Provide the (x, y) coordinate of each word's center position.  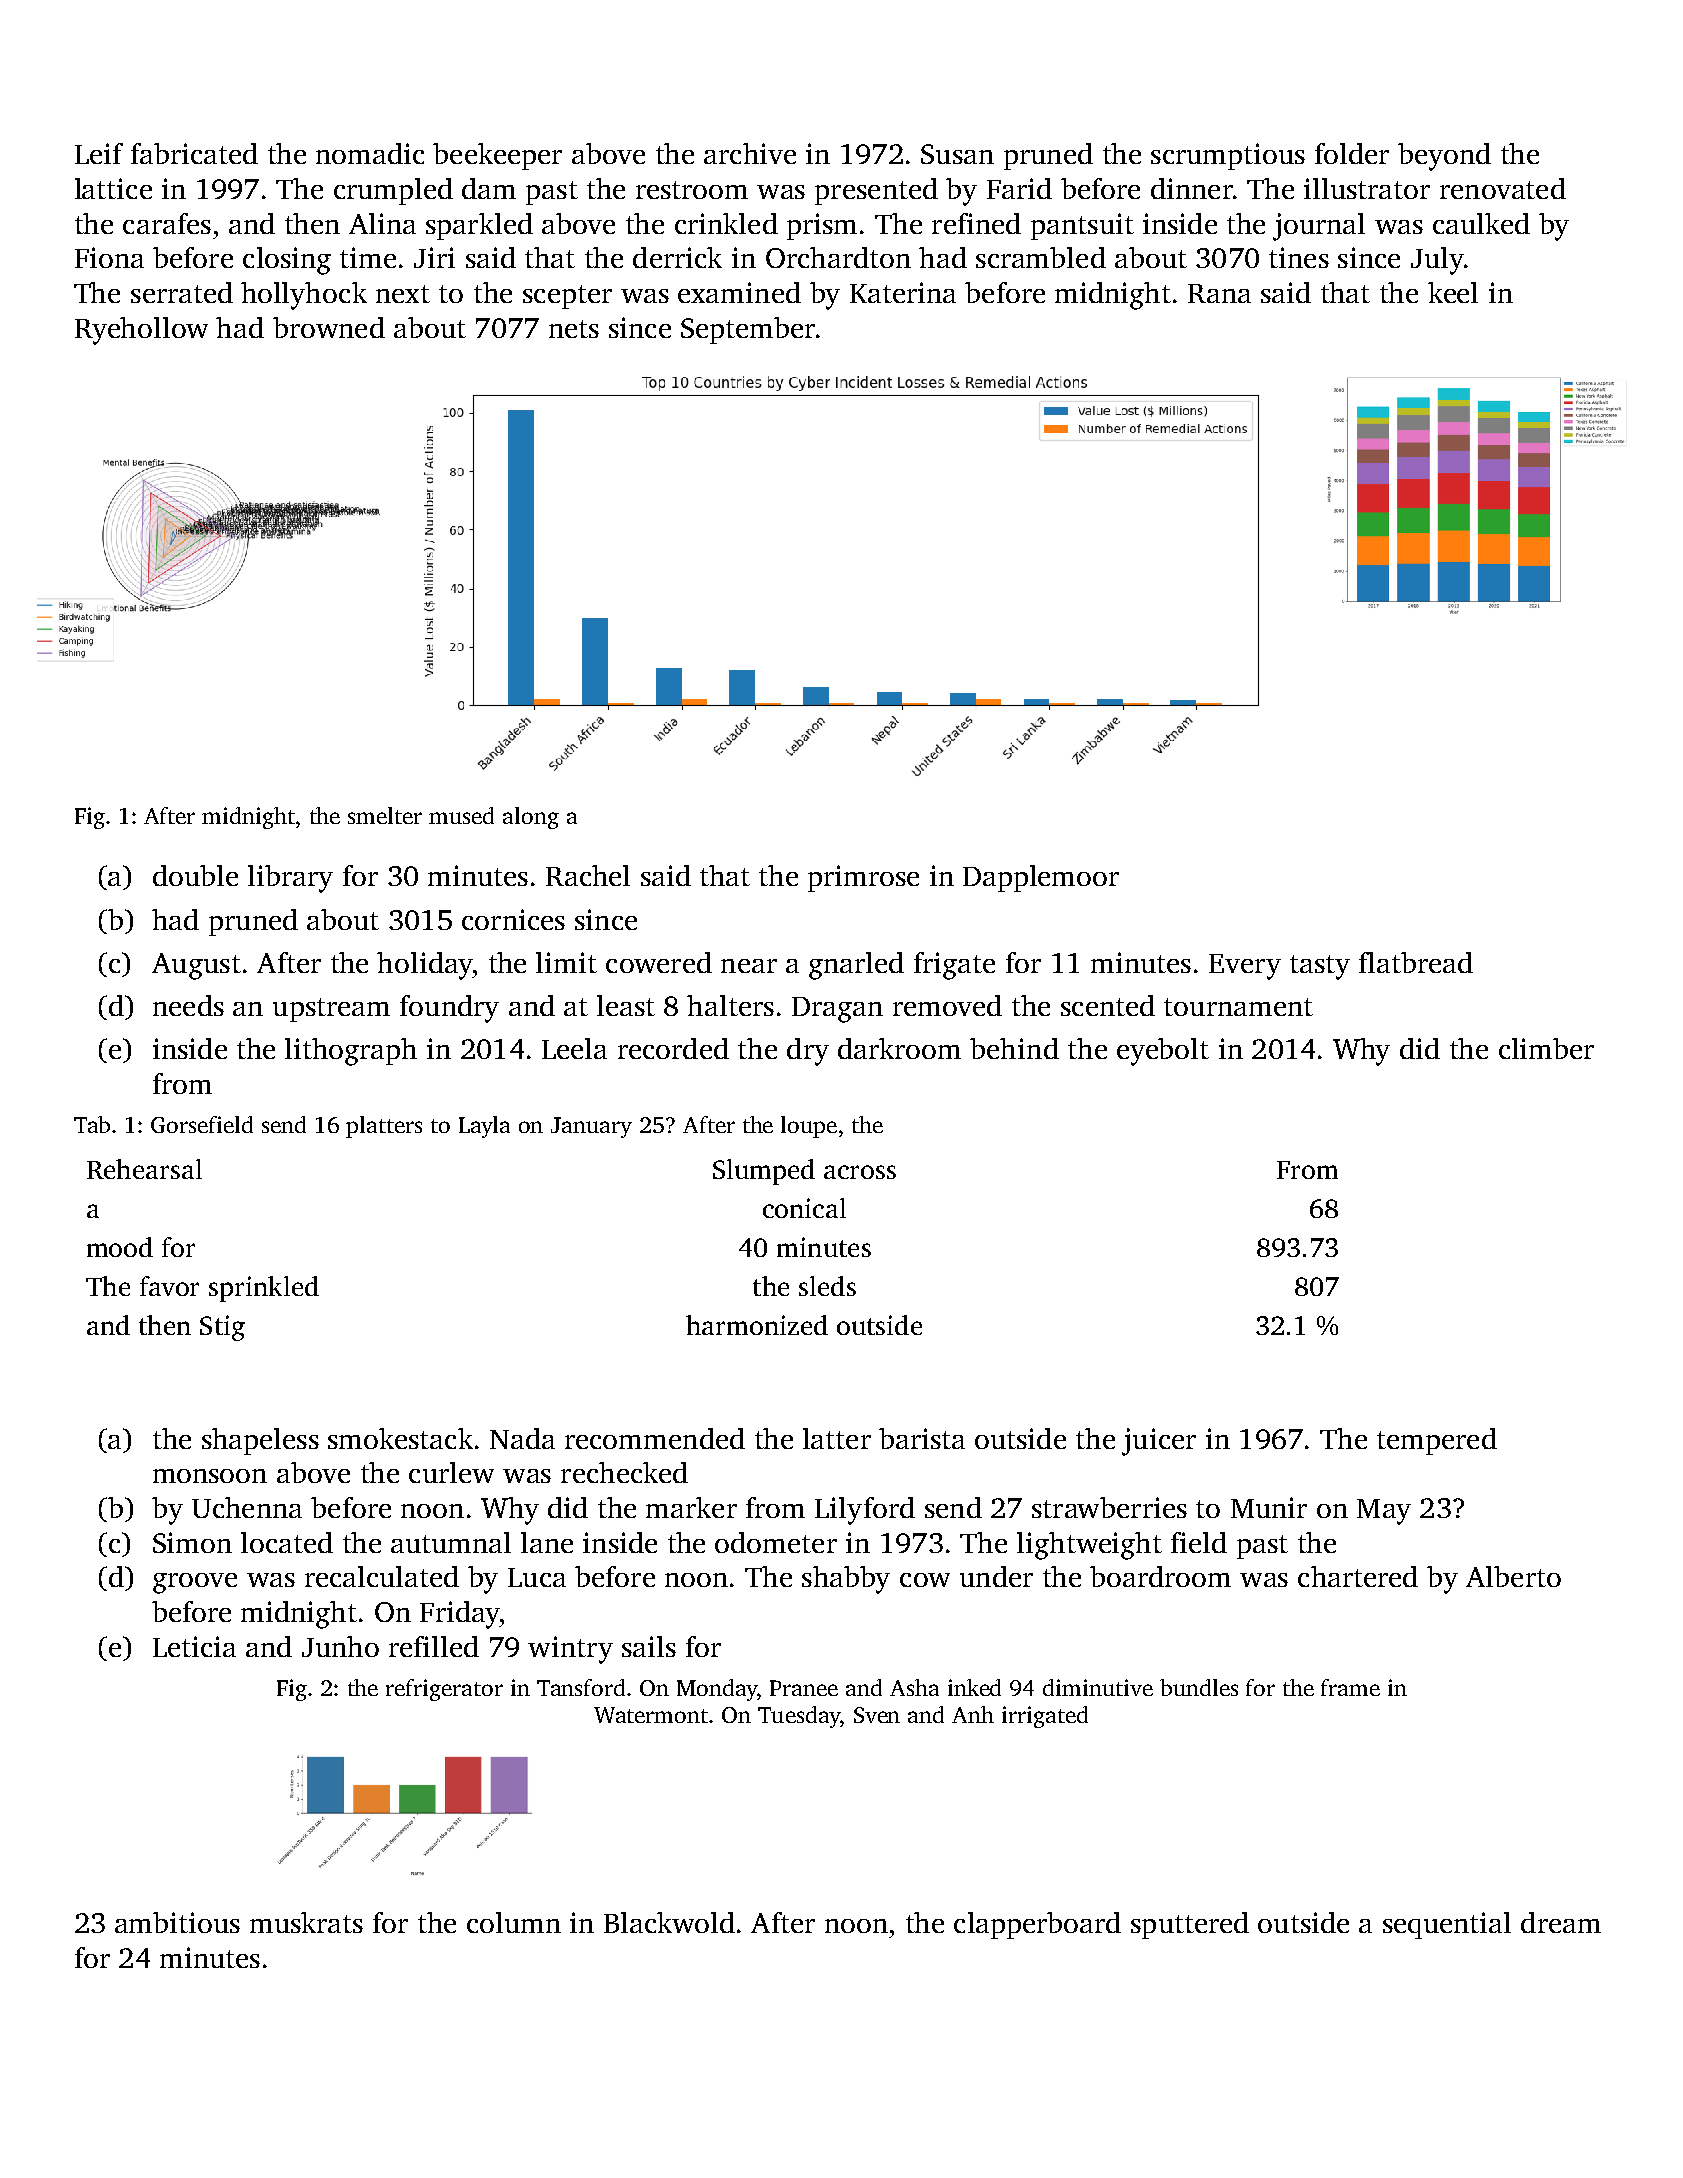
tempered (1437, 1441)
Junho (340, 1646)
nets (574, 329)
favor (169, 1286)
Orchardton (838, 257)
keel (1453, 292)
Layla (484, 1127)
